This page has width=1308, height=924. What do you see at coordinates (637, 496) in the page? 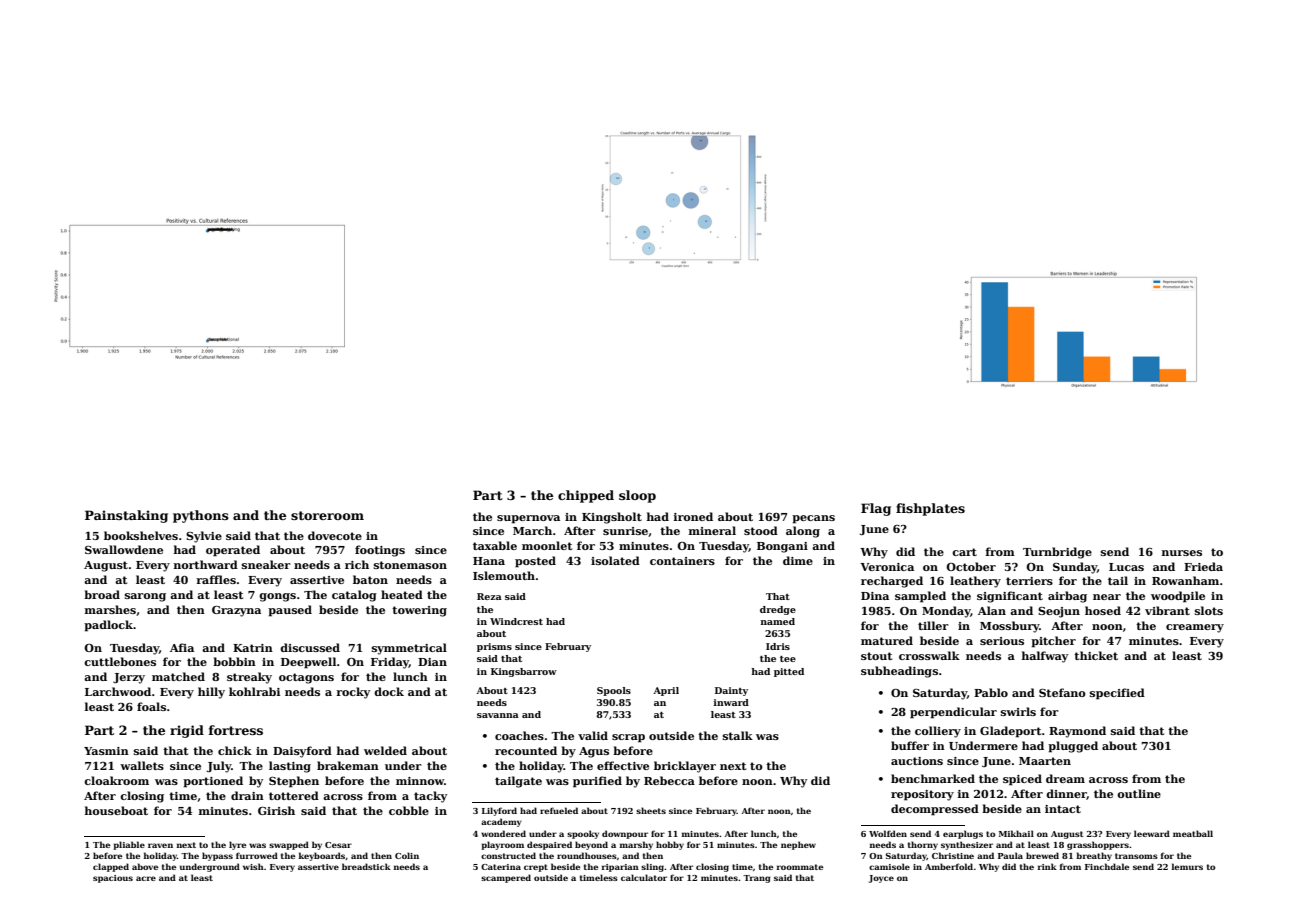
I see `sloop` at bounding box center [637, 496].
